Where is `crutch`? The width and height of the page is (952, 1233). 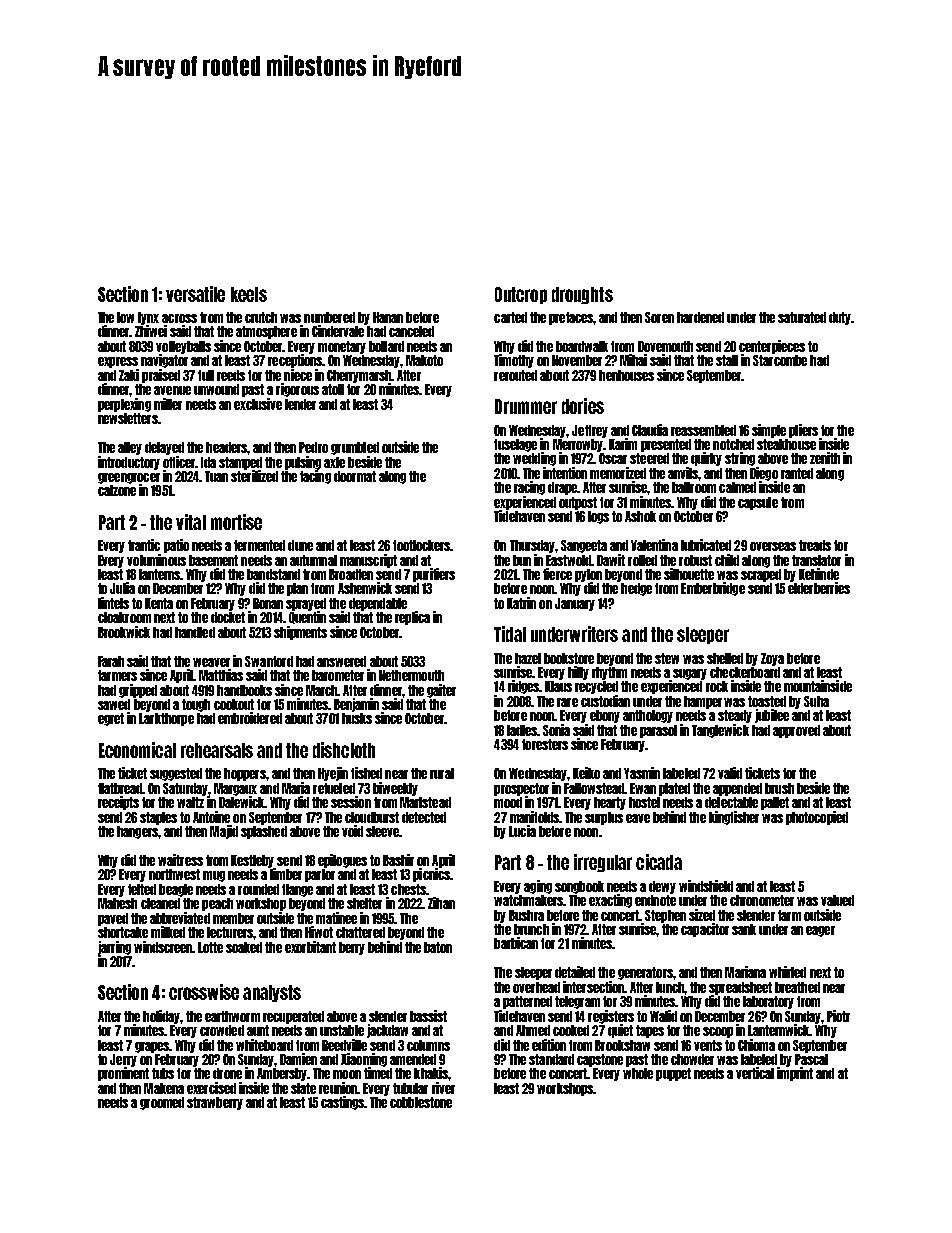 crutch is located at coordinates (261, 317).
